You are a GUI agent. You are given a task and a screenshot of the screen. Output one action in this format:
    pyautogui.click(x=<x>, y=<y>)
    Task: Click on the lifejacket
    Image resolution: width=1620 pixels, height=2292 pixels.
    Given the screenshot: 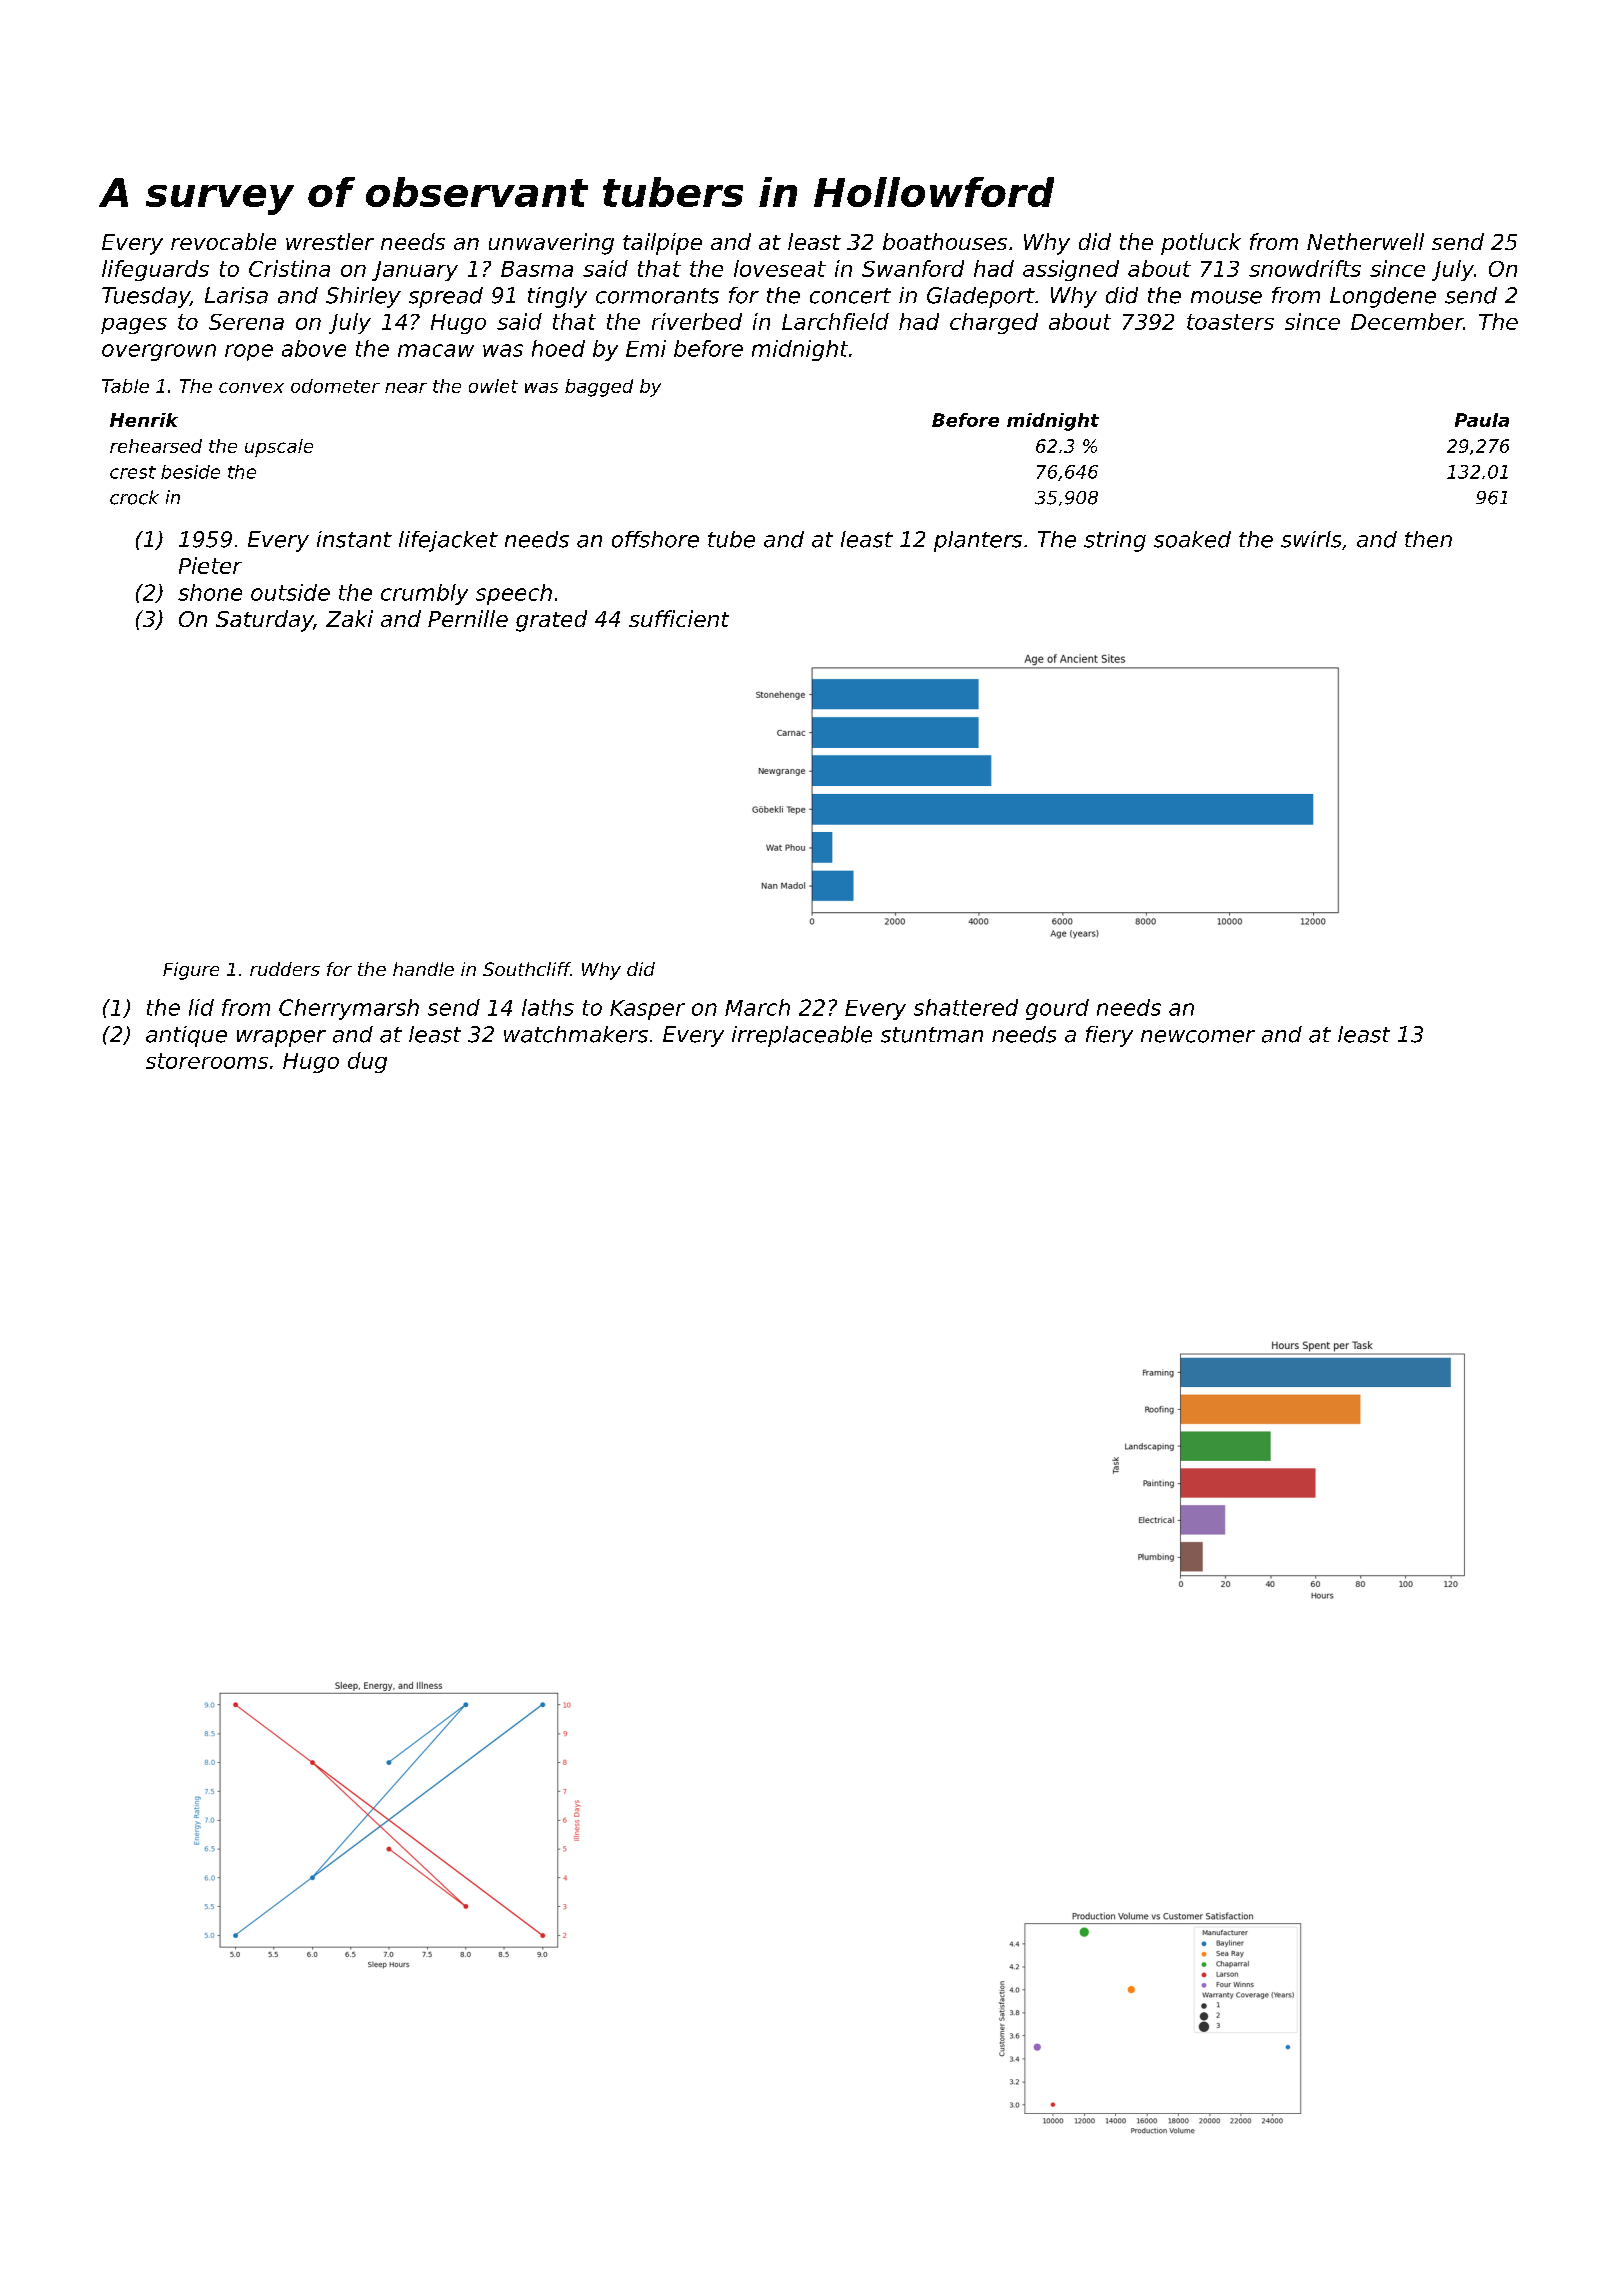 What is the action you would take?
    pyautogui.click(x=448, y=541)
